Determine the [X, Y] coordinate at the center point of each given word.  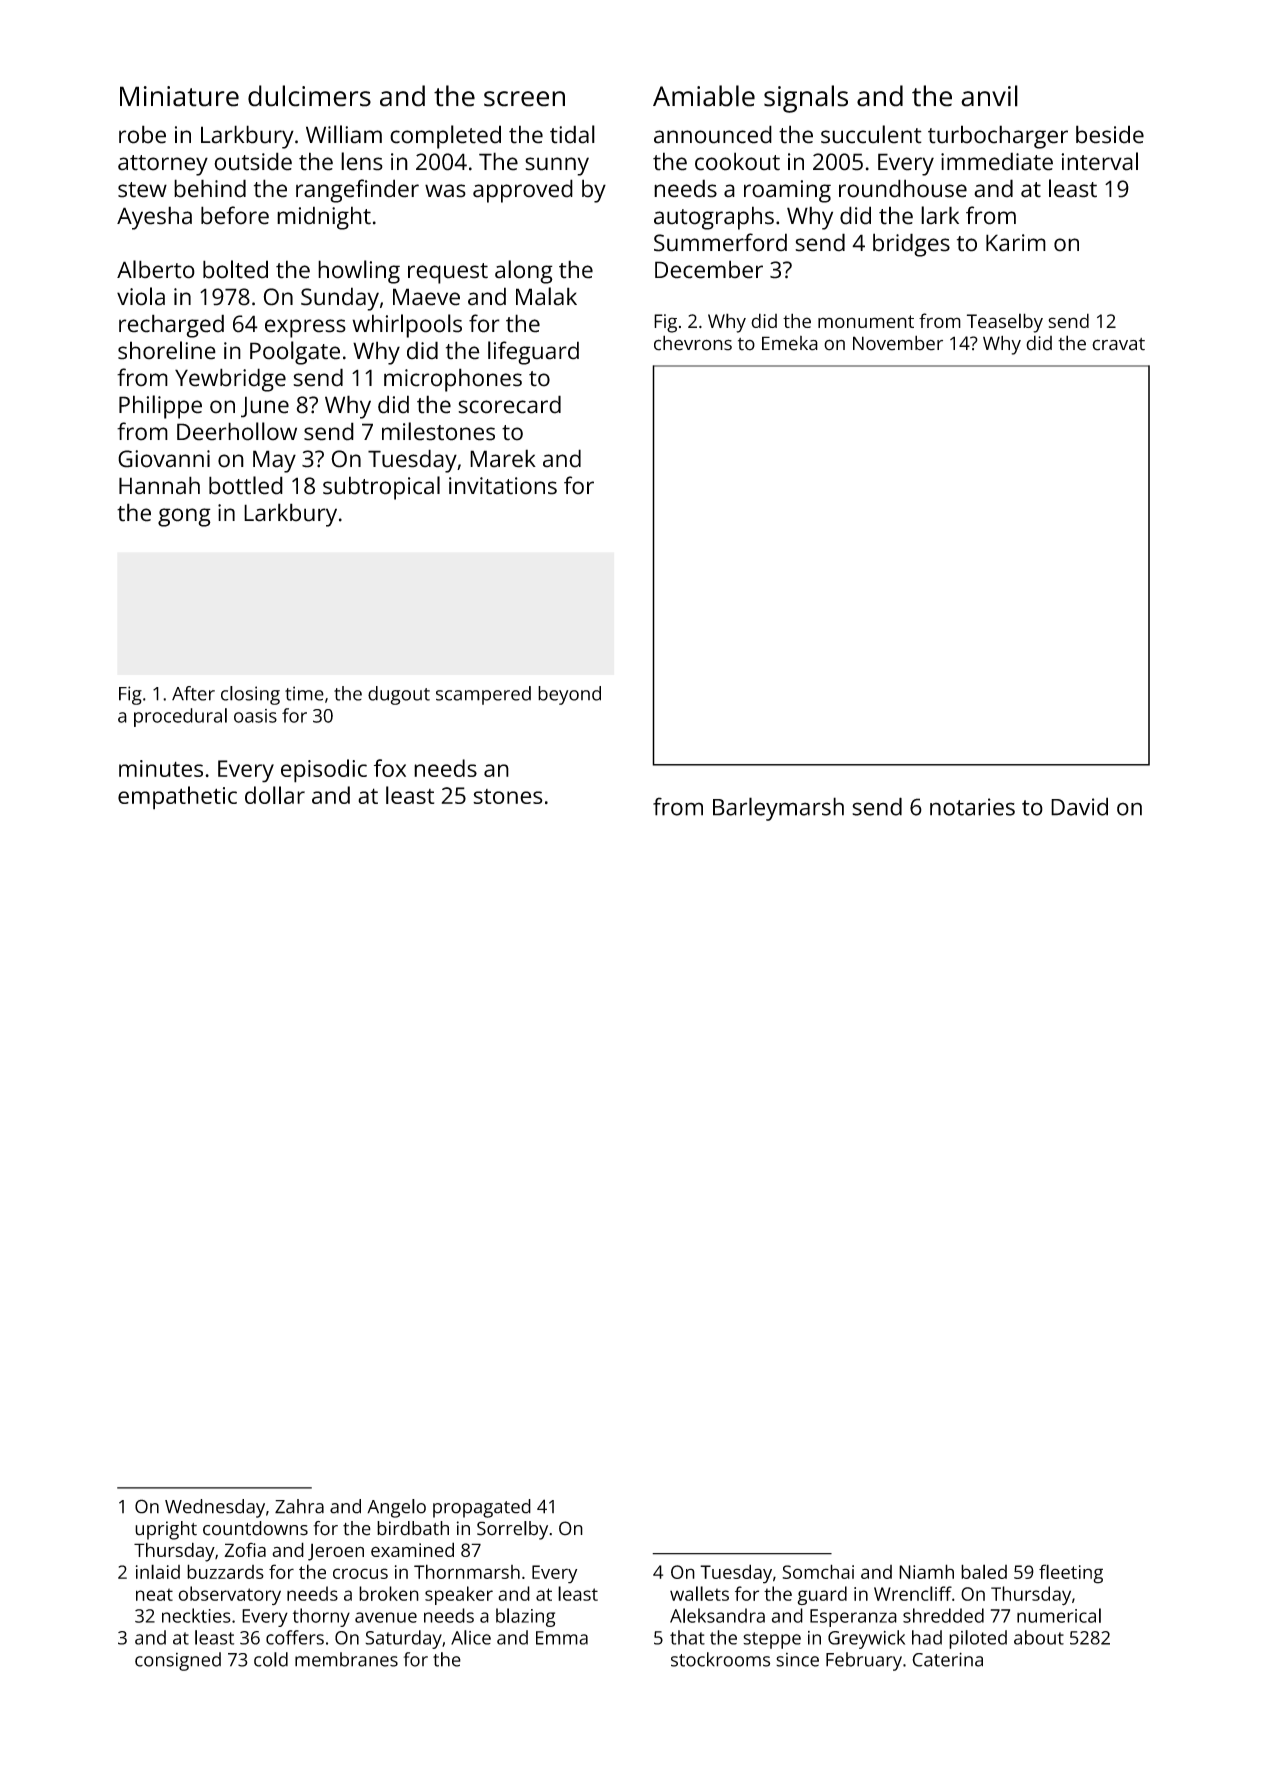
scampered [483, 695]
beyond [569, 695]
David [1079, 806]
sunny [557, 166]
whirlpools [407, 326]
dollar [275, 795]
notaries [972, 807]
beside [1110, 134]
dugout [399, 695]
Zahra [299, 1506]
